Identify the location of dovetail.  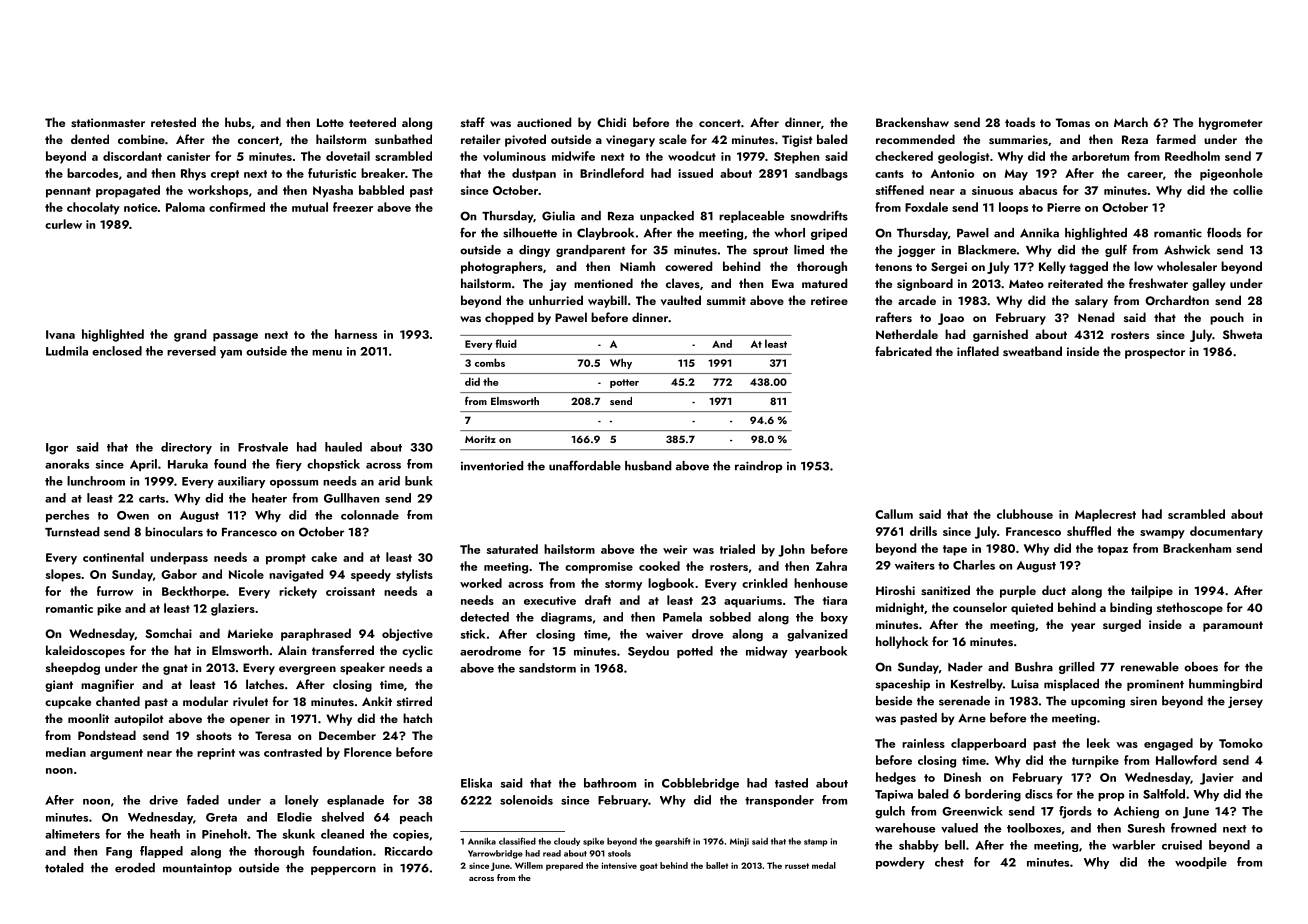
(348, 156).
